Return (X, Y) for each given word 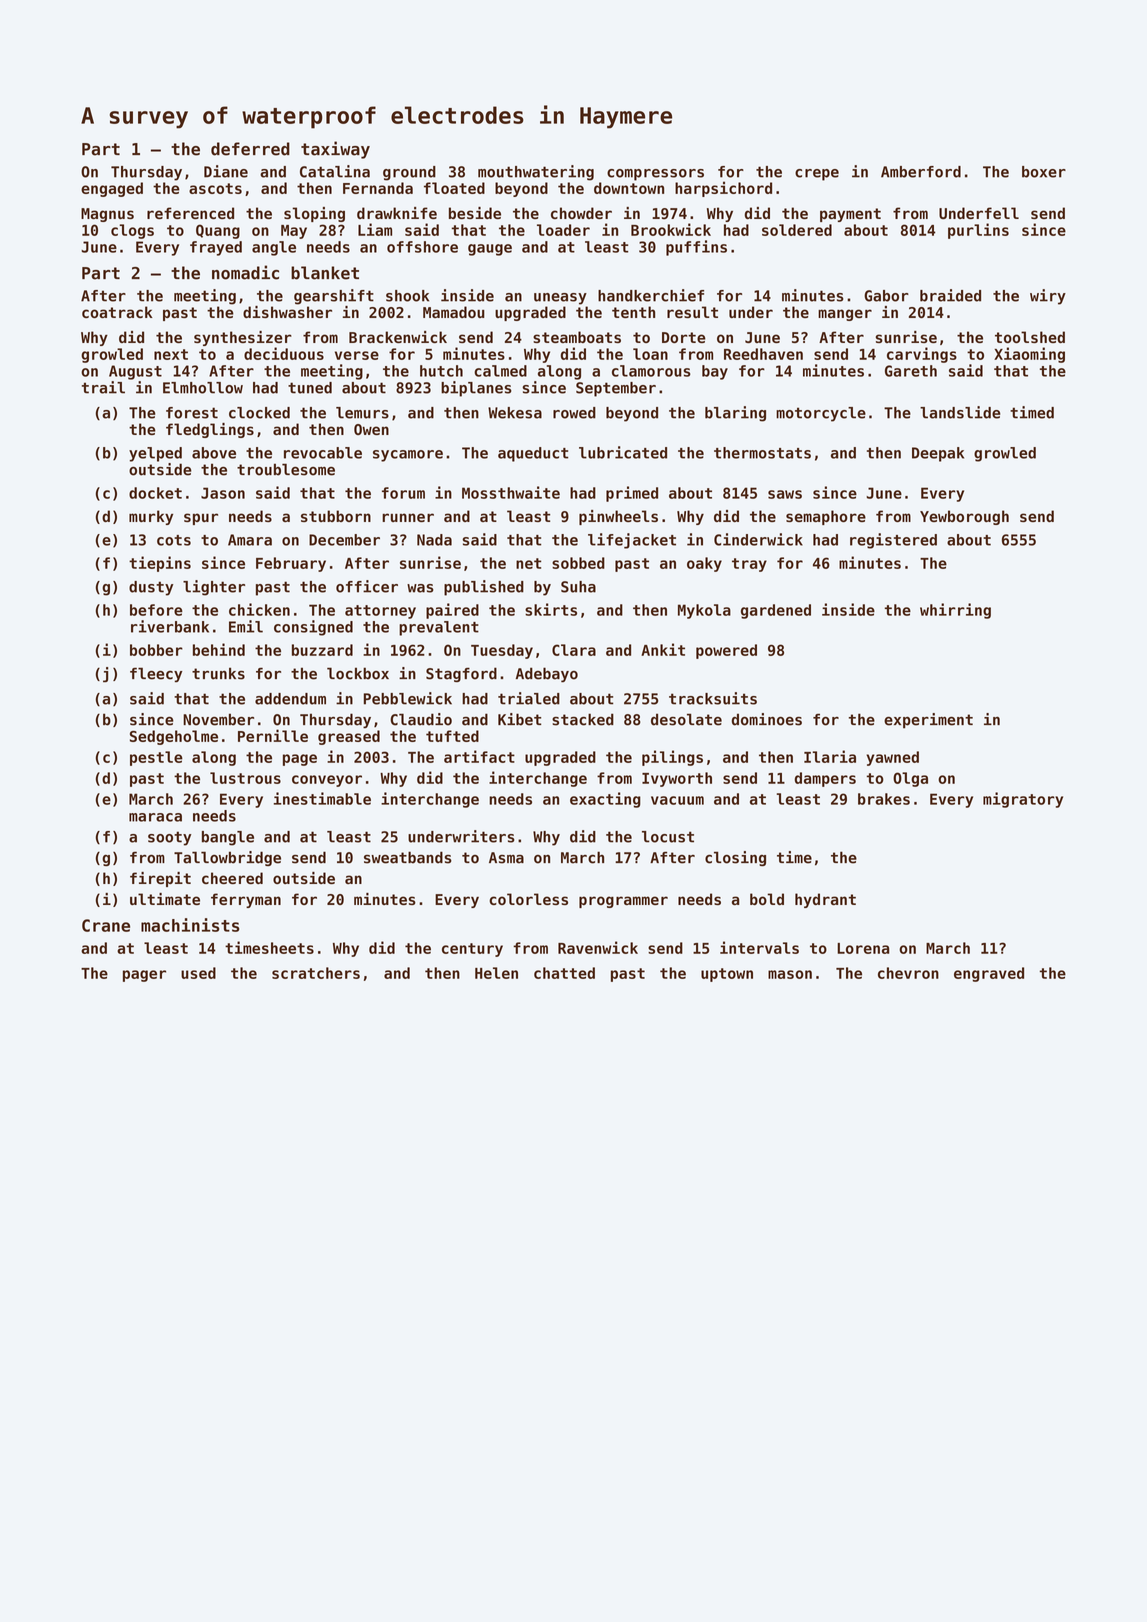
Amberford (921, 172)
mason (790, 974)
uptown (727, 975)
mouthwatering (536, 173)
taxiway (335, 150)
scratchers (316, 973)
